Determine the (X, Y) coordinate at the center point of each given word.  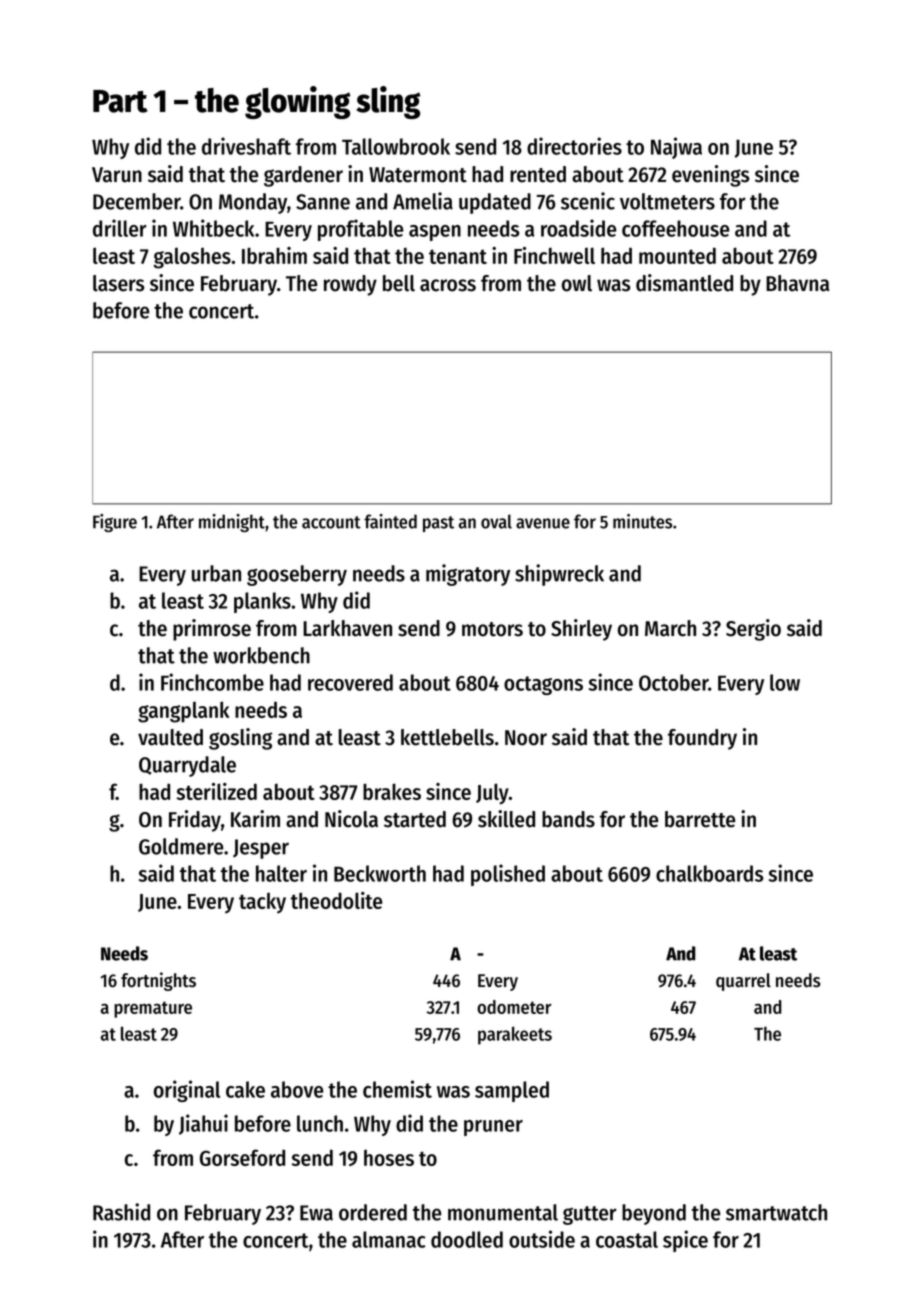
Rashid (121, 1212)
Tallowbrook (396, 146)
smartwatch (776, 1212)
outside (542, 1239)
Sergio (753, 630)
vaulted (170, 737)
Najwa (676, 148)
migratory (468, 575)
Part (120, 101)
